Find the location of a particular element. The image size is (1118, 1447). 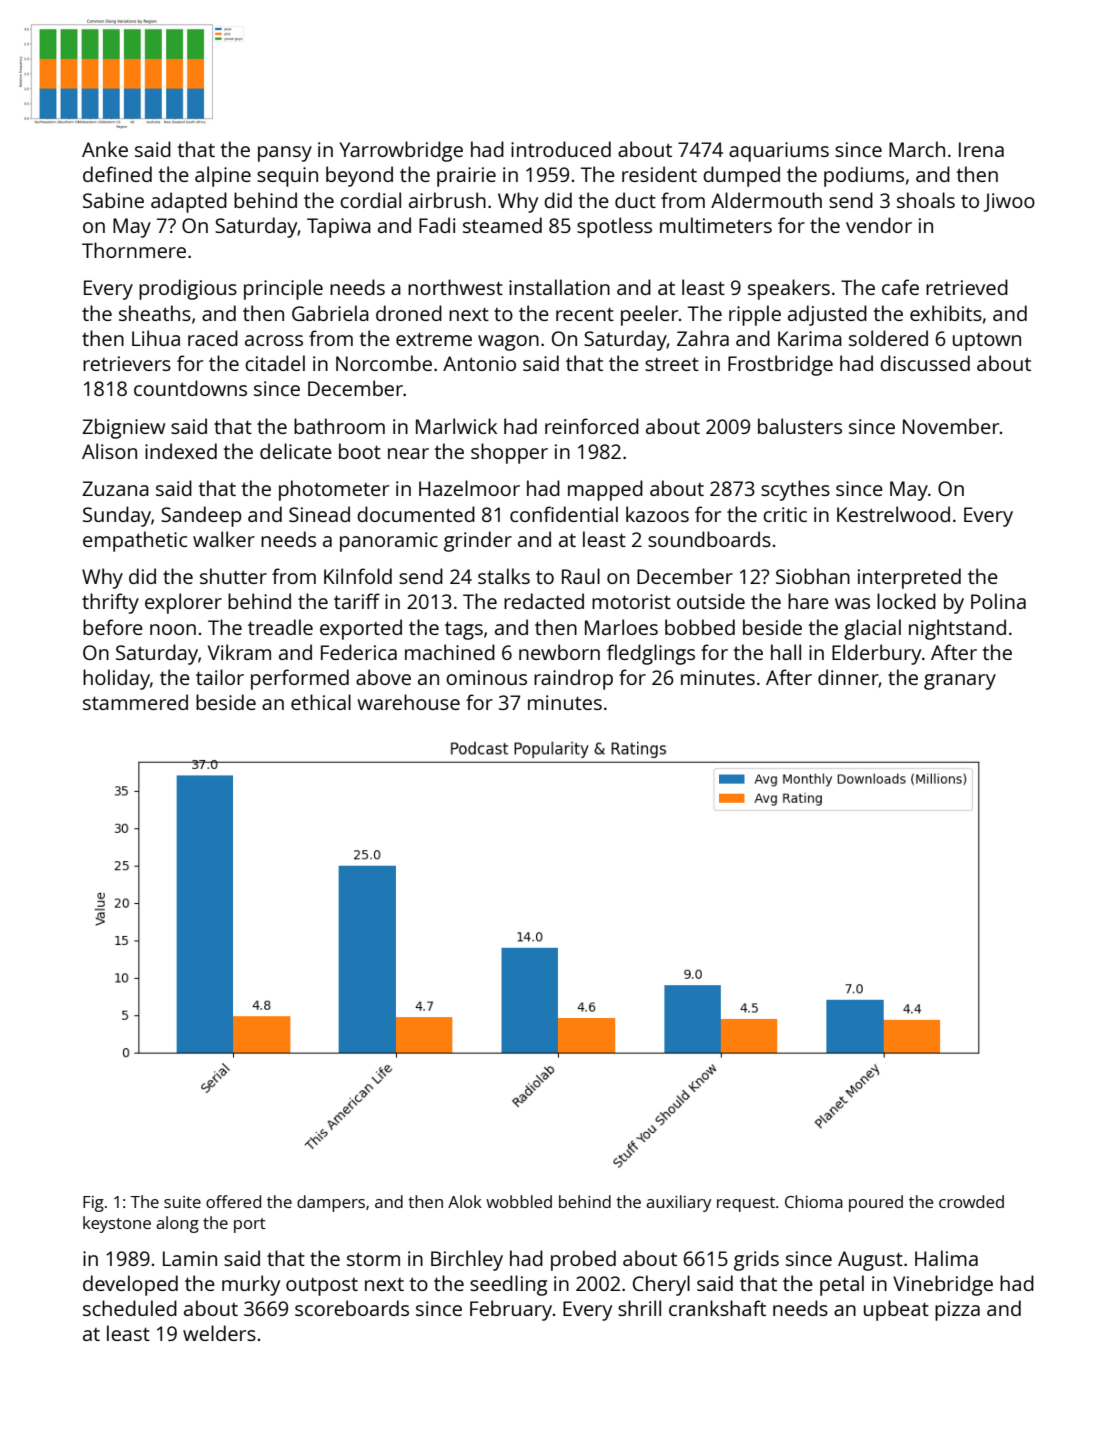

Irena is located at coordinates (981, 149).
